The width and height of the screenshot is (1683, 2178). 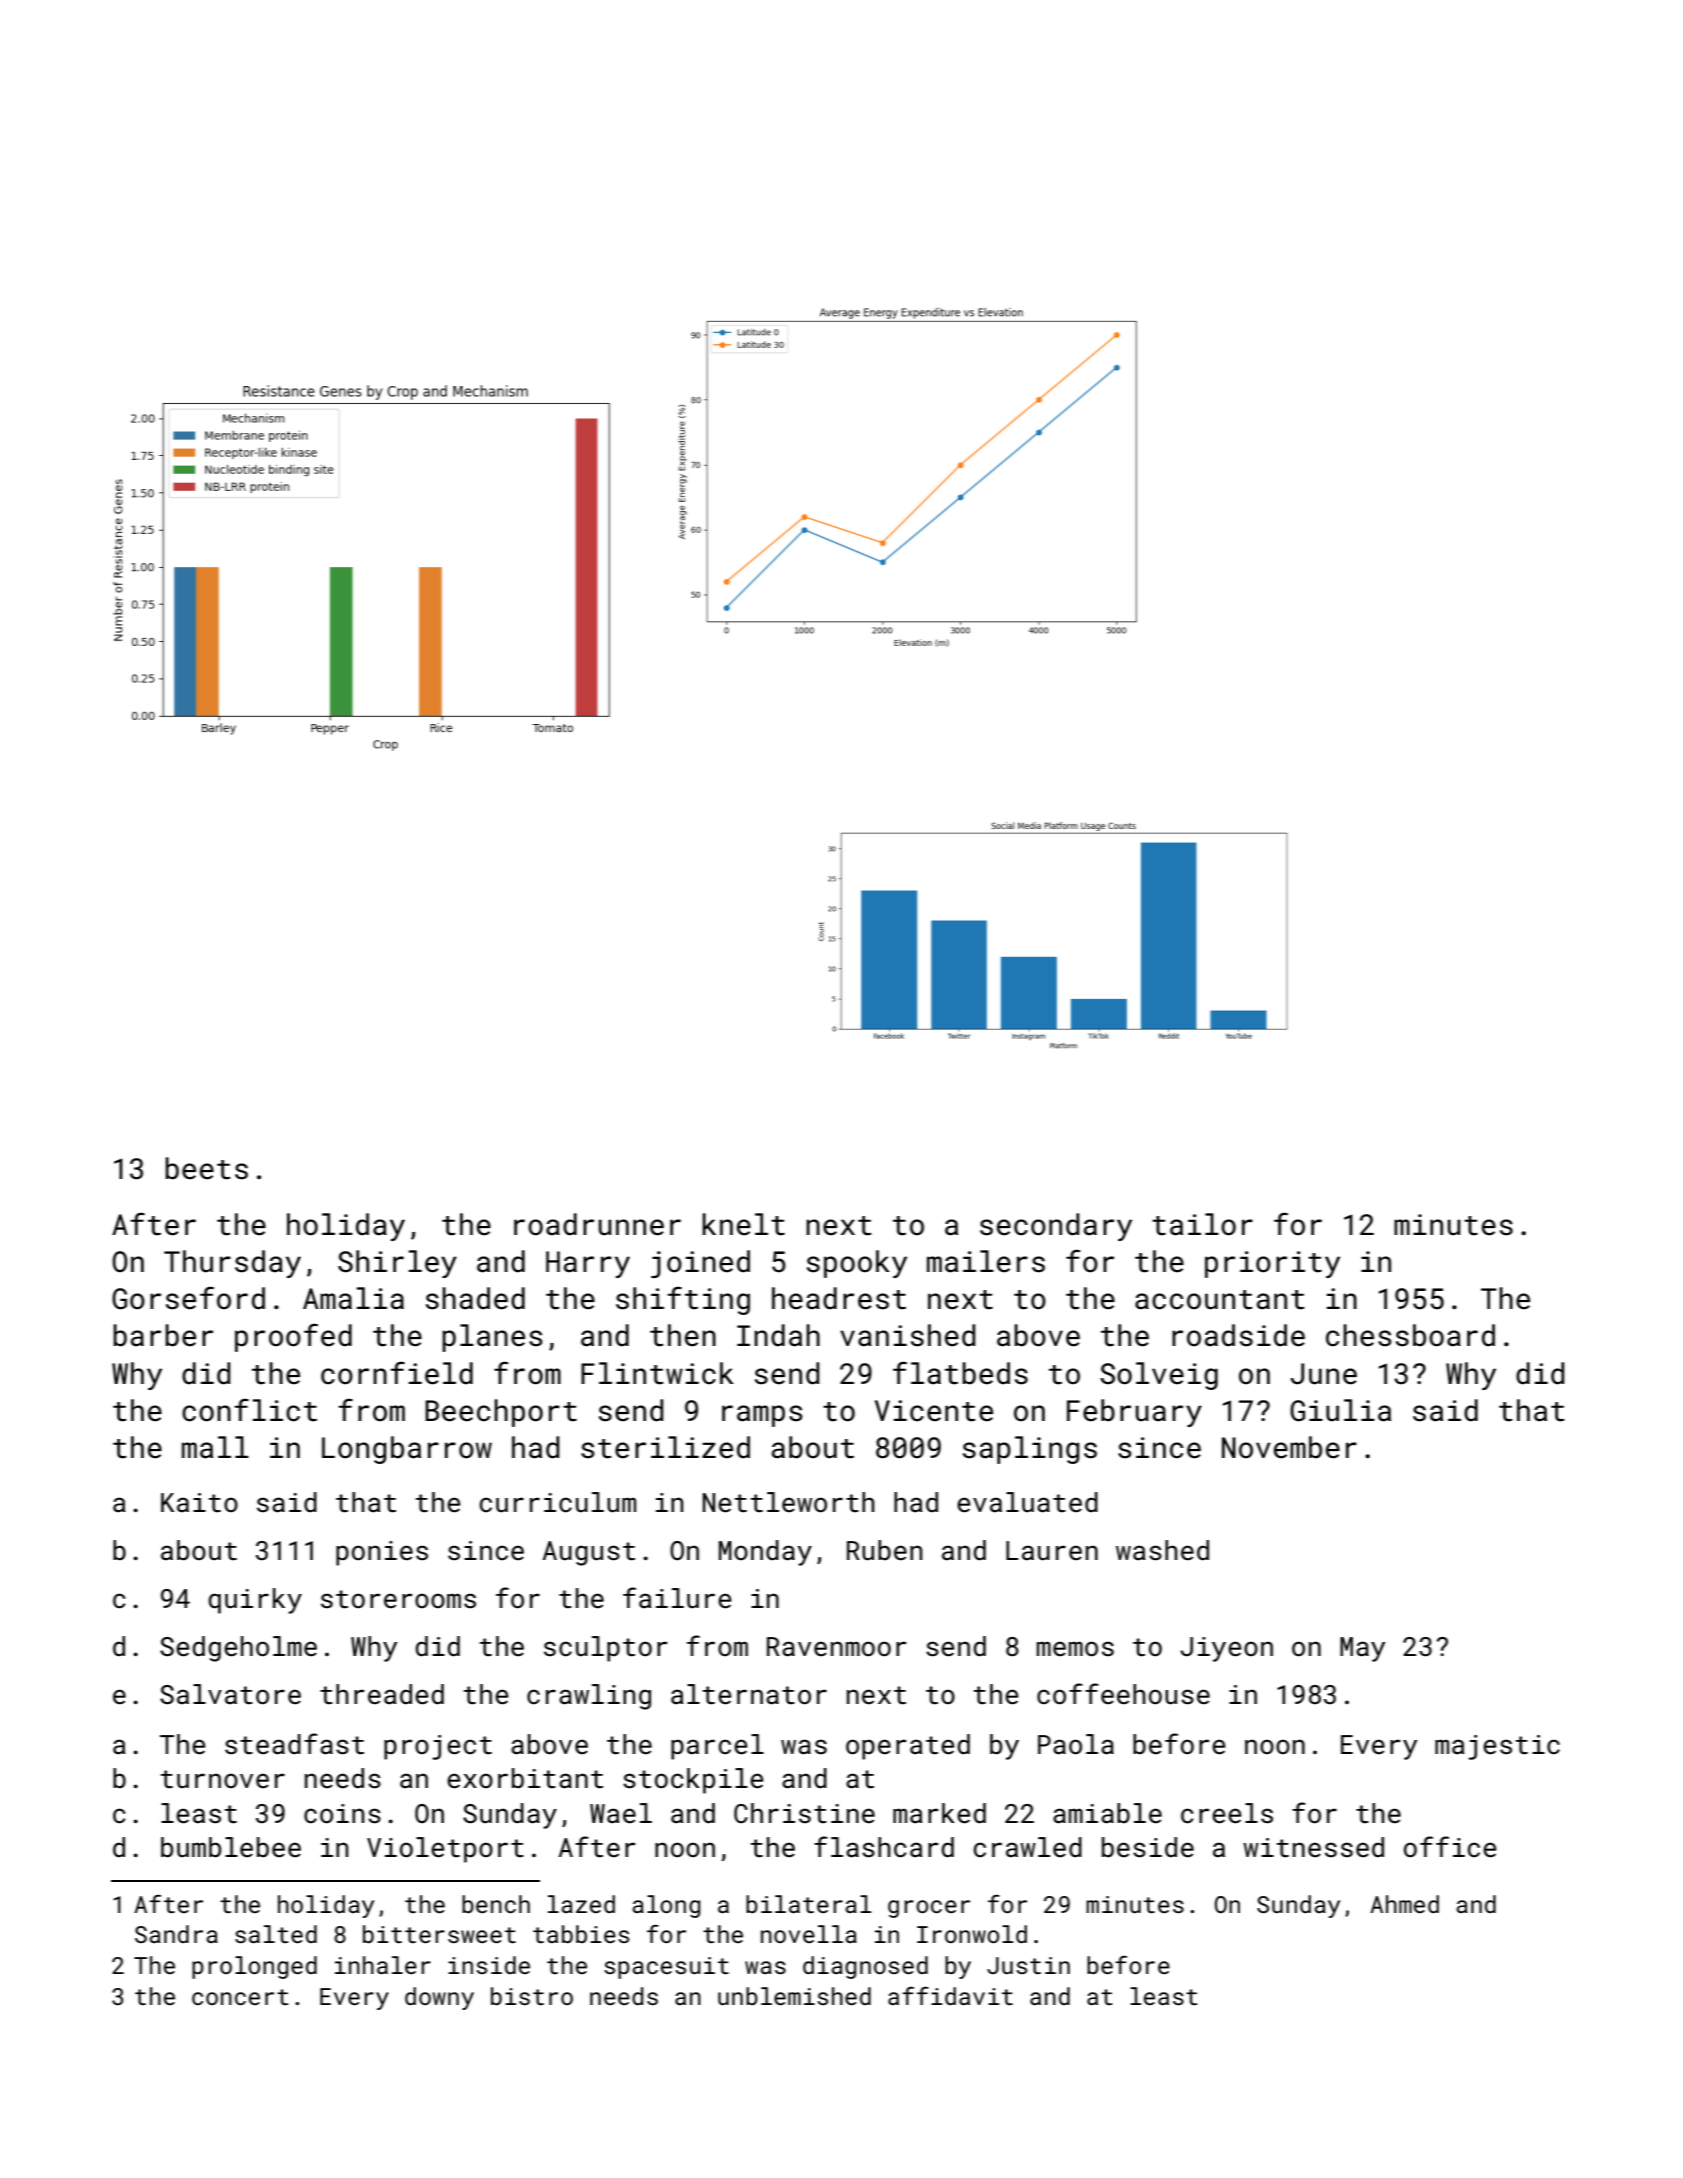 What do you see at coordinates (231, 1847) in the screenshot?
I see `bumblebee` at bounding box center [231, 1847].
